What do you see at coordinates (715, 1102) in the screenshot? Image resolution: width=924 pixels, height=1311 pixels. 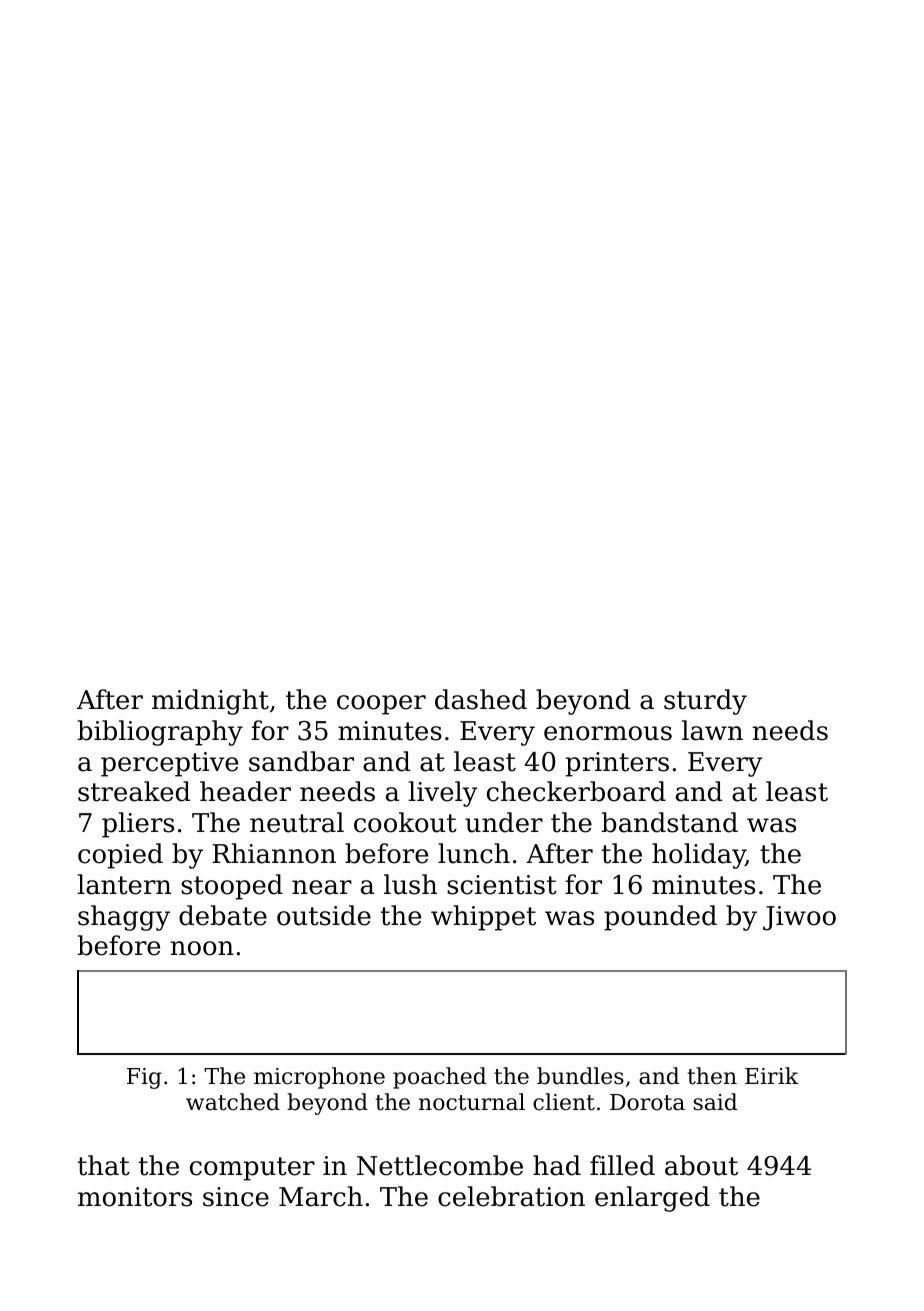 I see `said` at bounding box center [715, 1102].
